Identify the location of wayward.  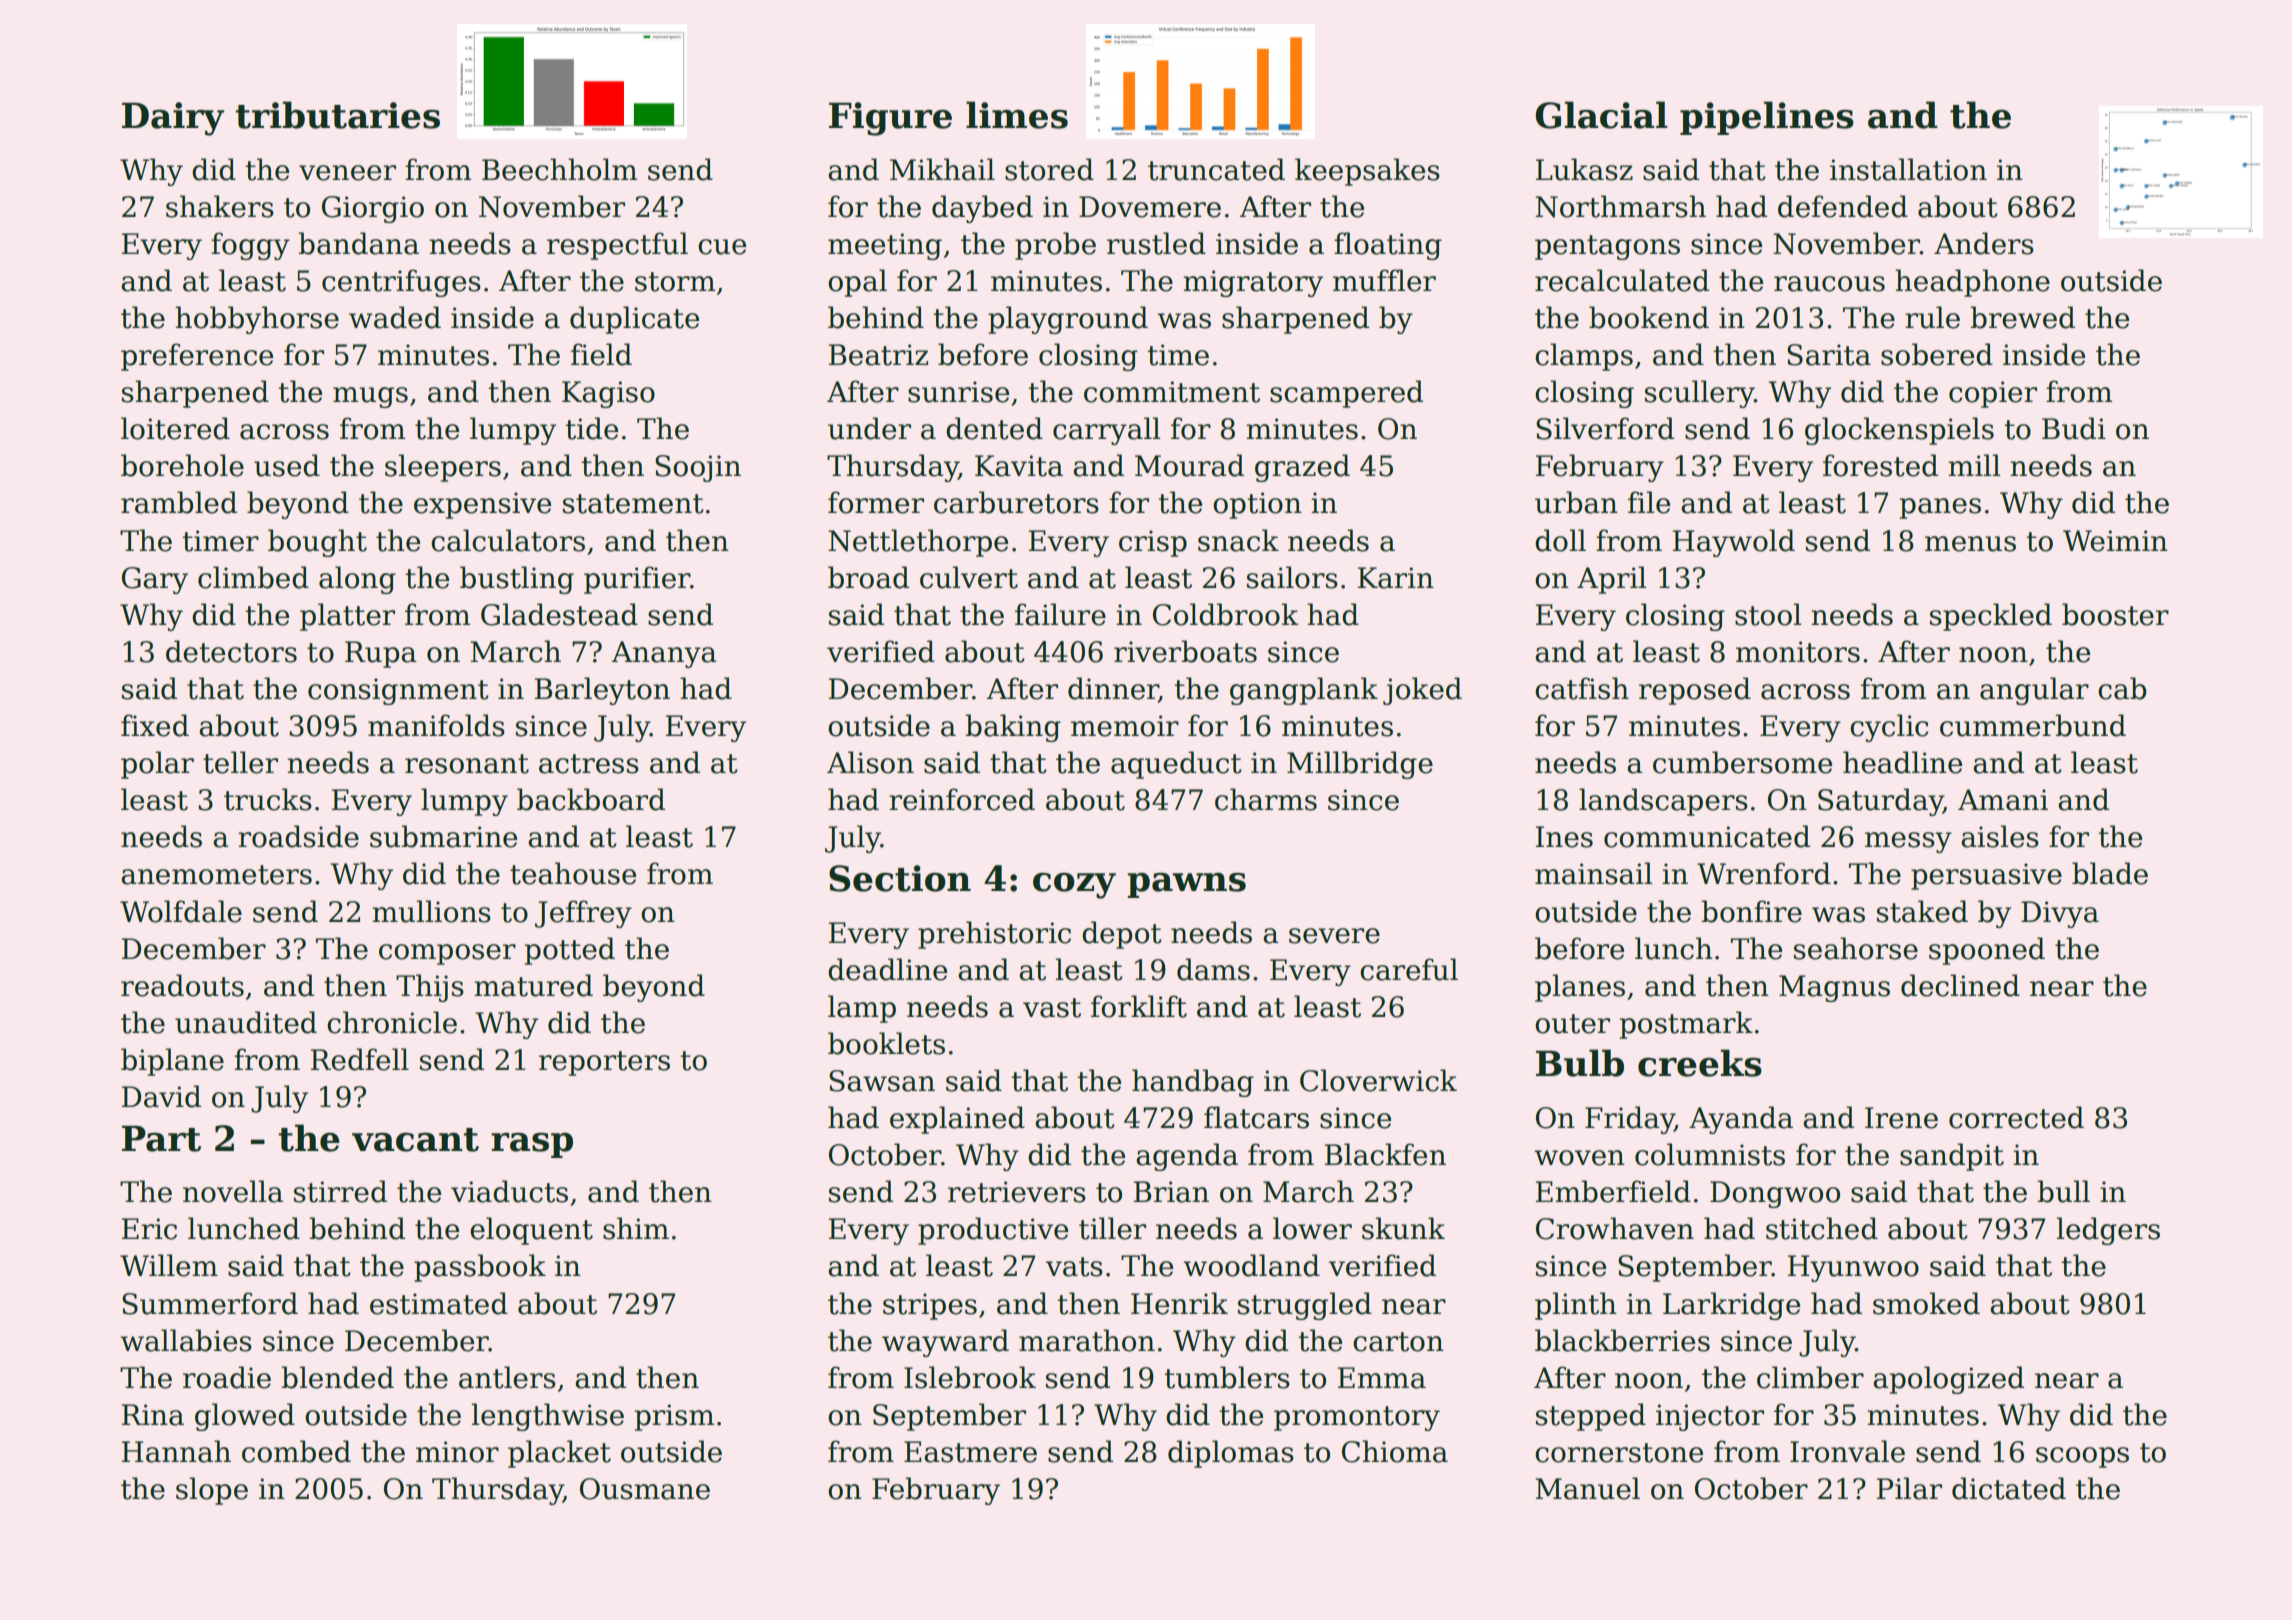
(945, 1343).
